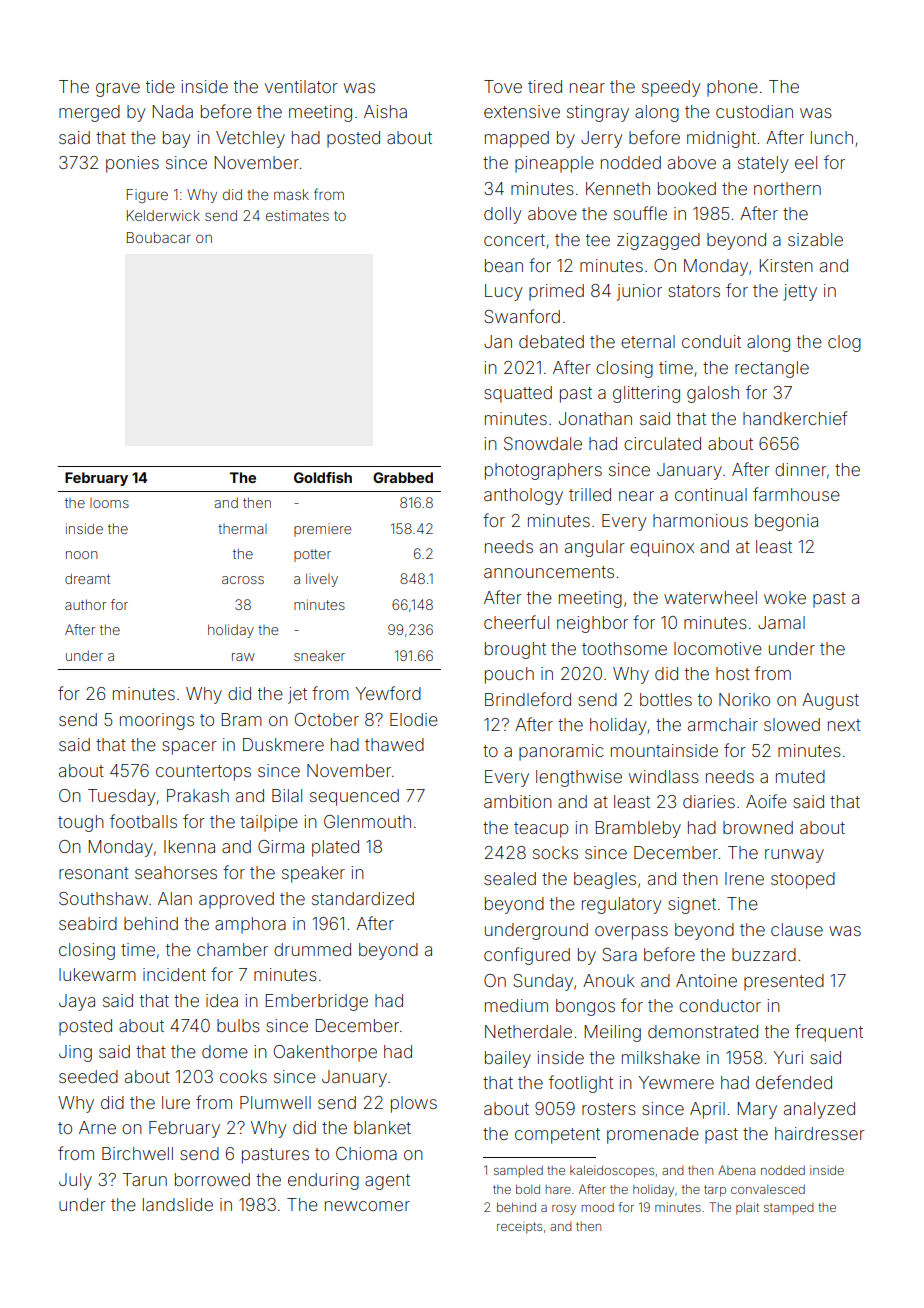  Describe the element at coordinates (85, 604) in the screenshot. I see `author` at that location.
